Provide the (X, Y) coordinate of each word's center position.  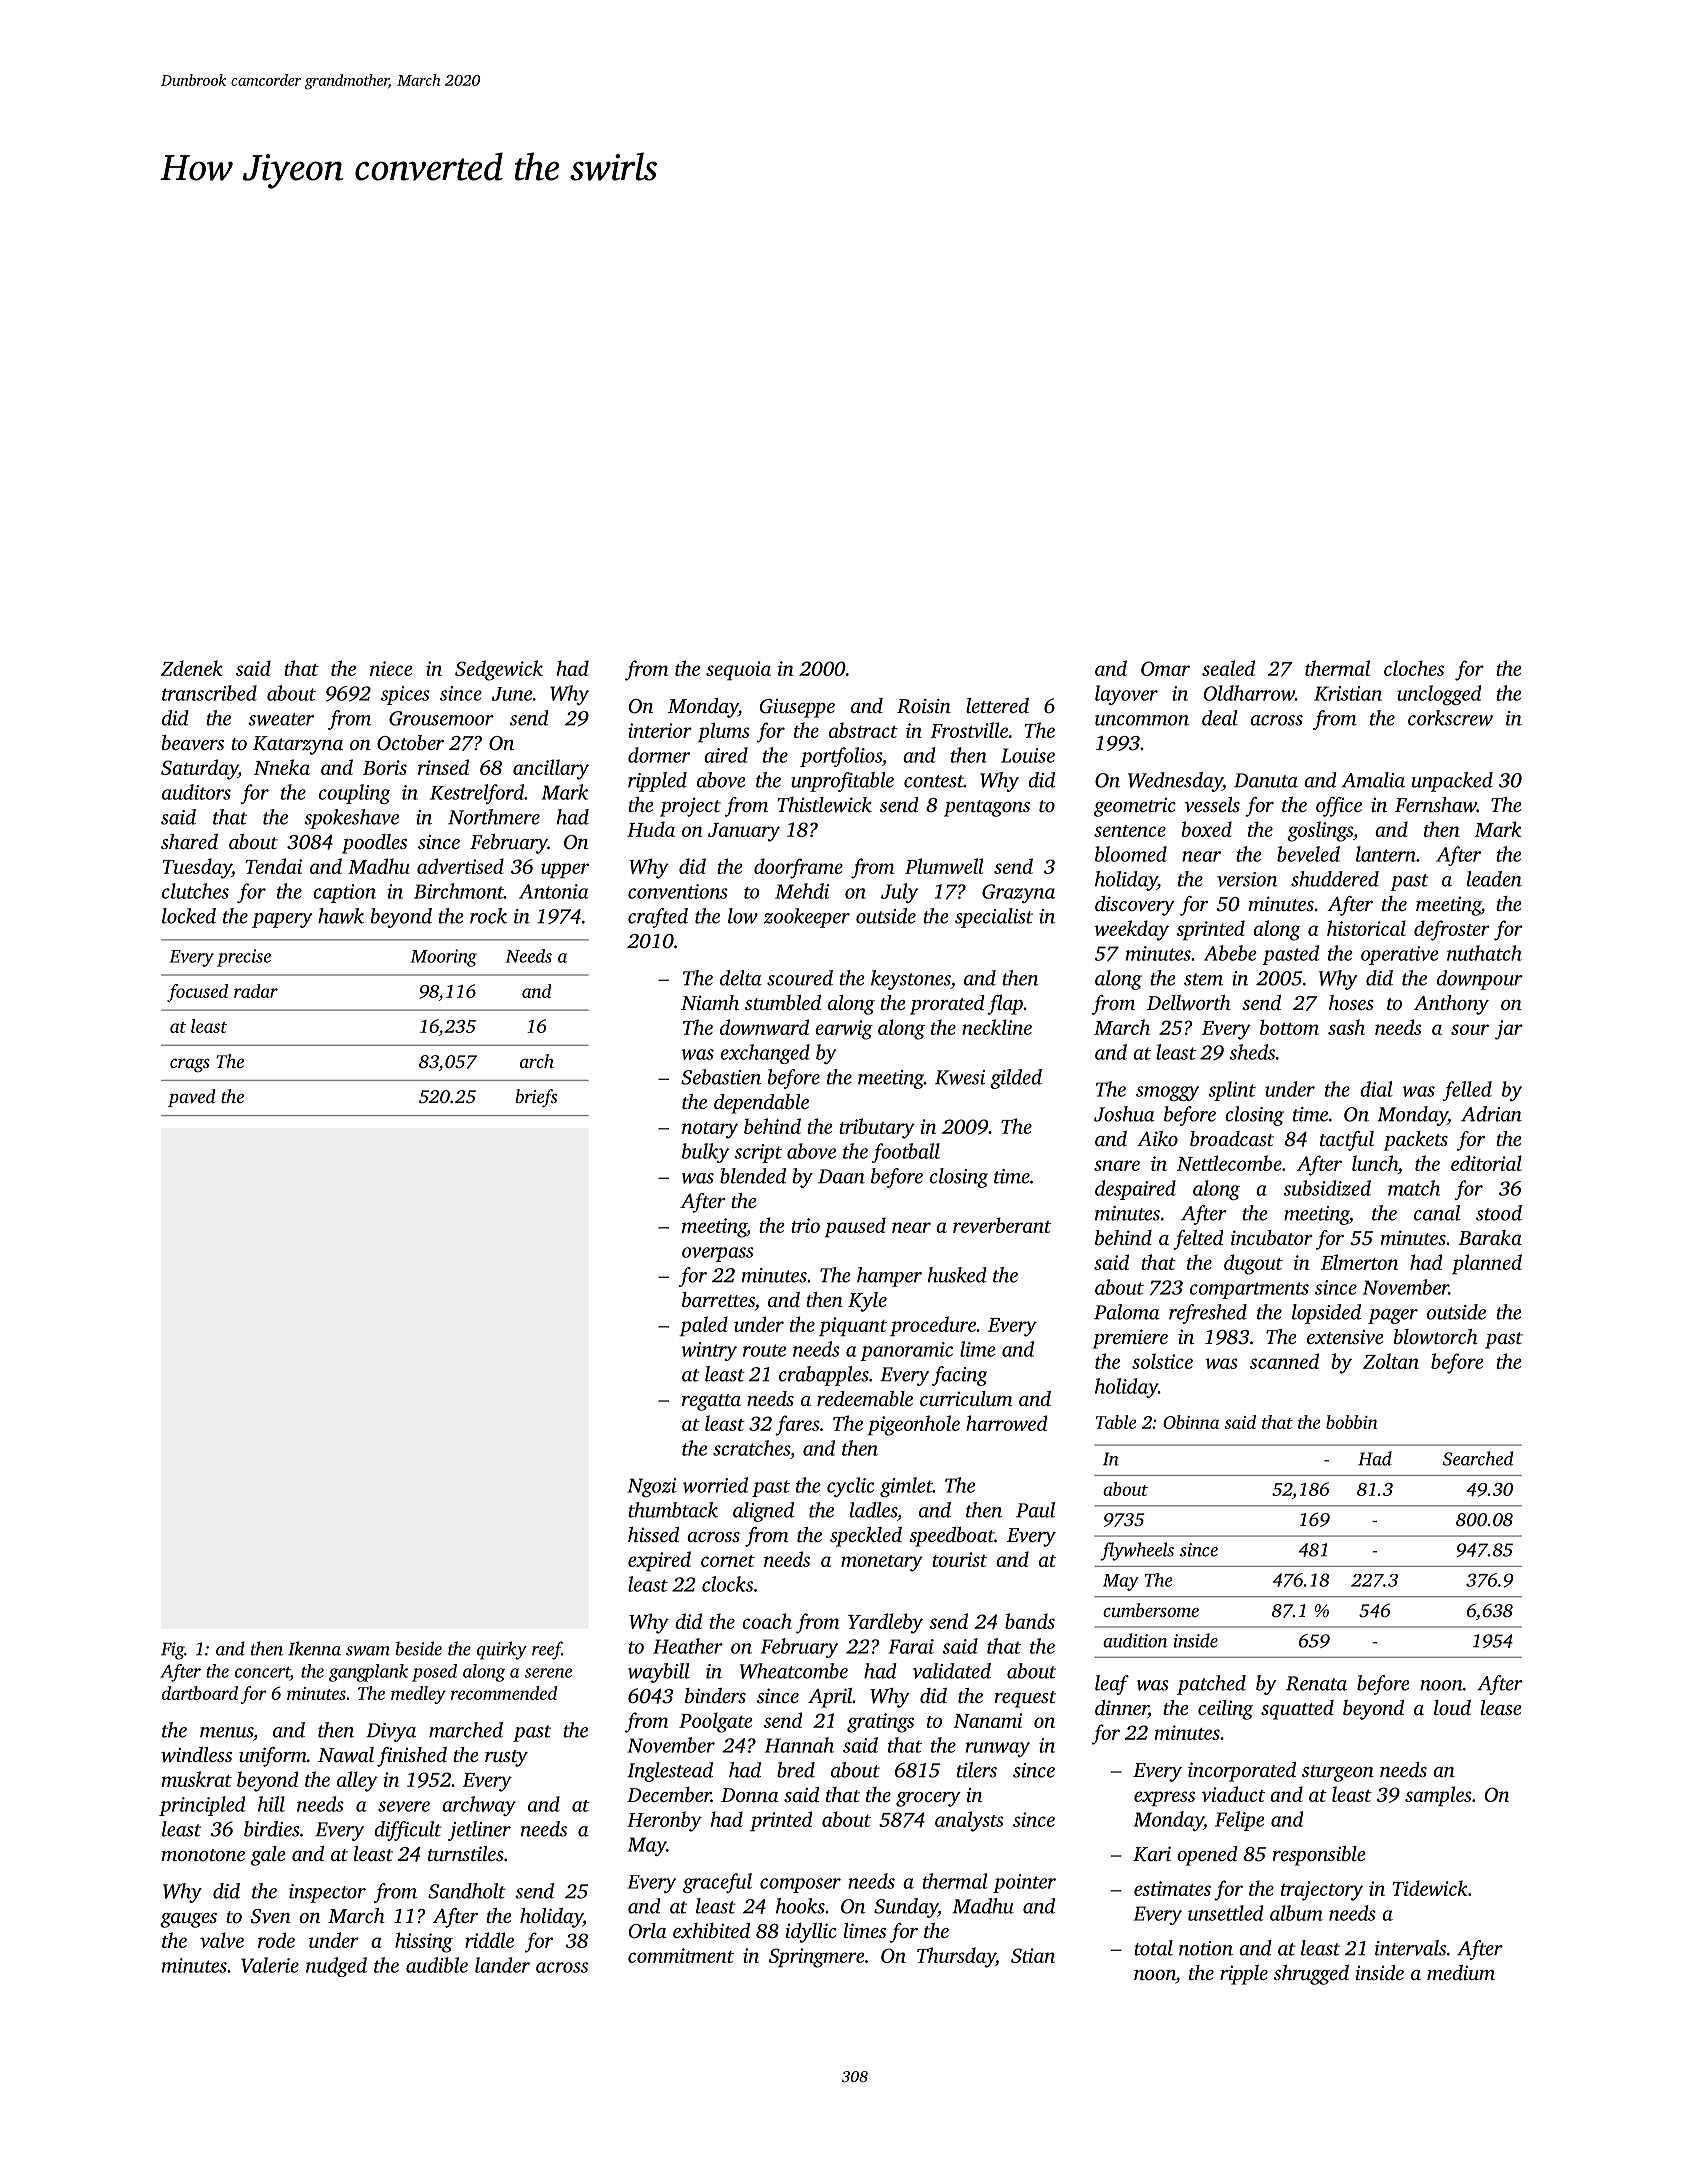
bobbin (1351, 1422)
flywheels (1137, 1551)
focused (197, 993)
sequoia (738, 670)
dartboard (200, 1693)
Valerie (270, 1965)
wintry (709, 1351)
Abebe (1230, 953)
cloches (1414, 668)
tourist (959, 1559)
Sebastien (721, 1077)
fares (797, 1425)
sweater (281, 719)
